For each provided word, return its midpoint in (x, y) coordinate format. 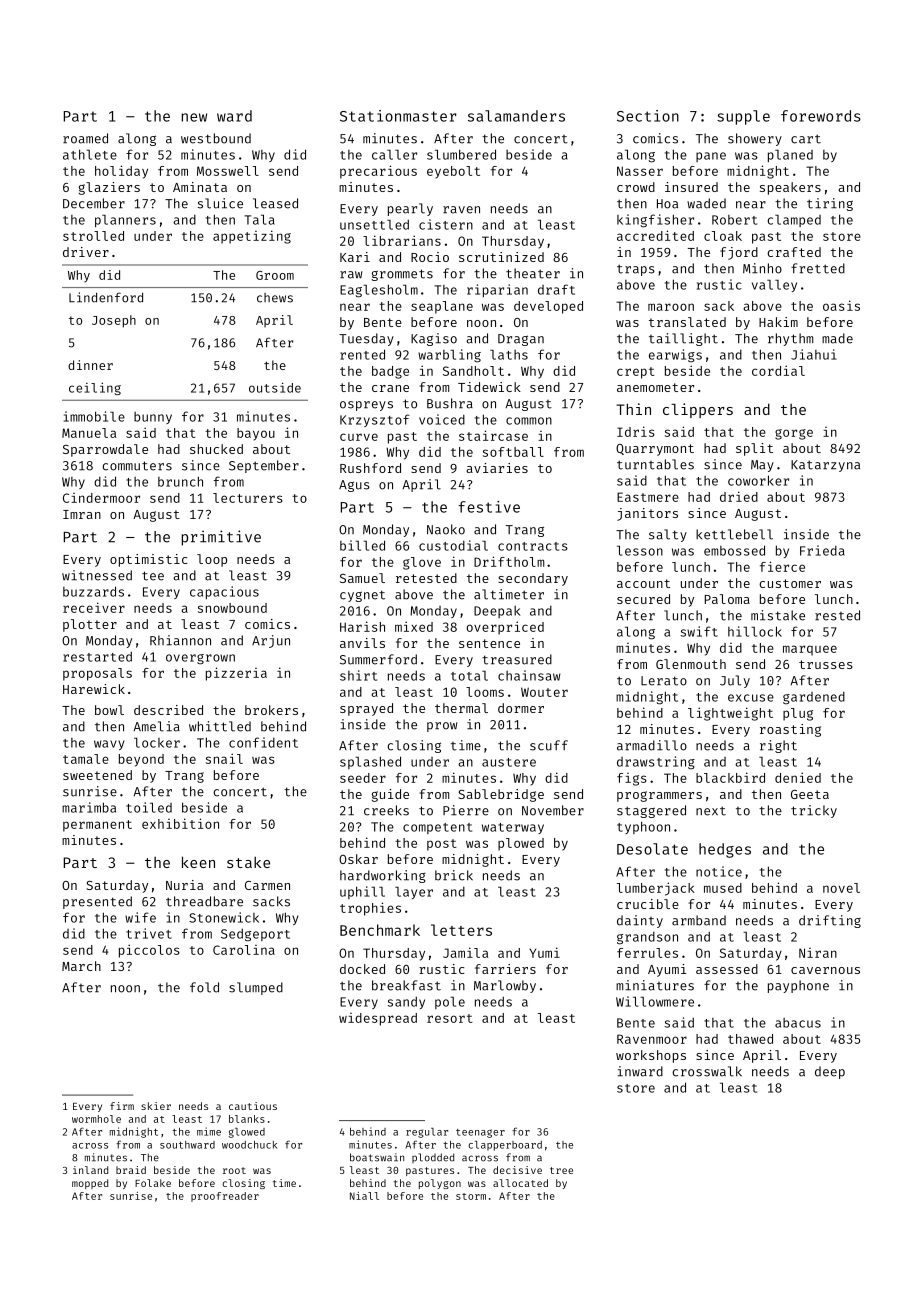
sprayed (366, 709)
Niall (364, 1196)
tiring (830, 204)
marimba (89, 807)
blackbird (730, 777)
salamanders (516, 116)
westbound (216, 138)
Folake (153, 1183)
